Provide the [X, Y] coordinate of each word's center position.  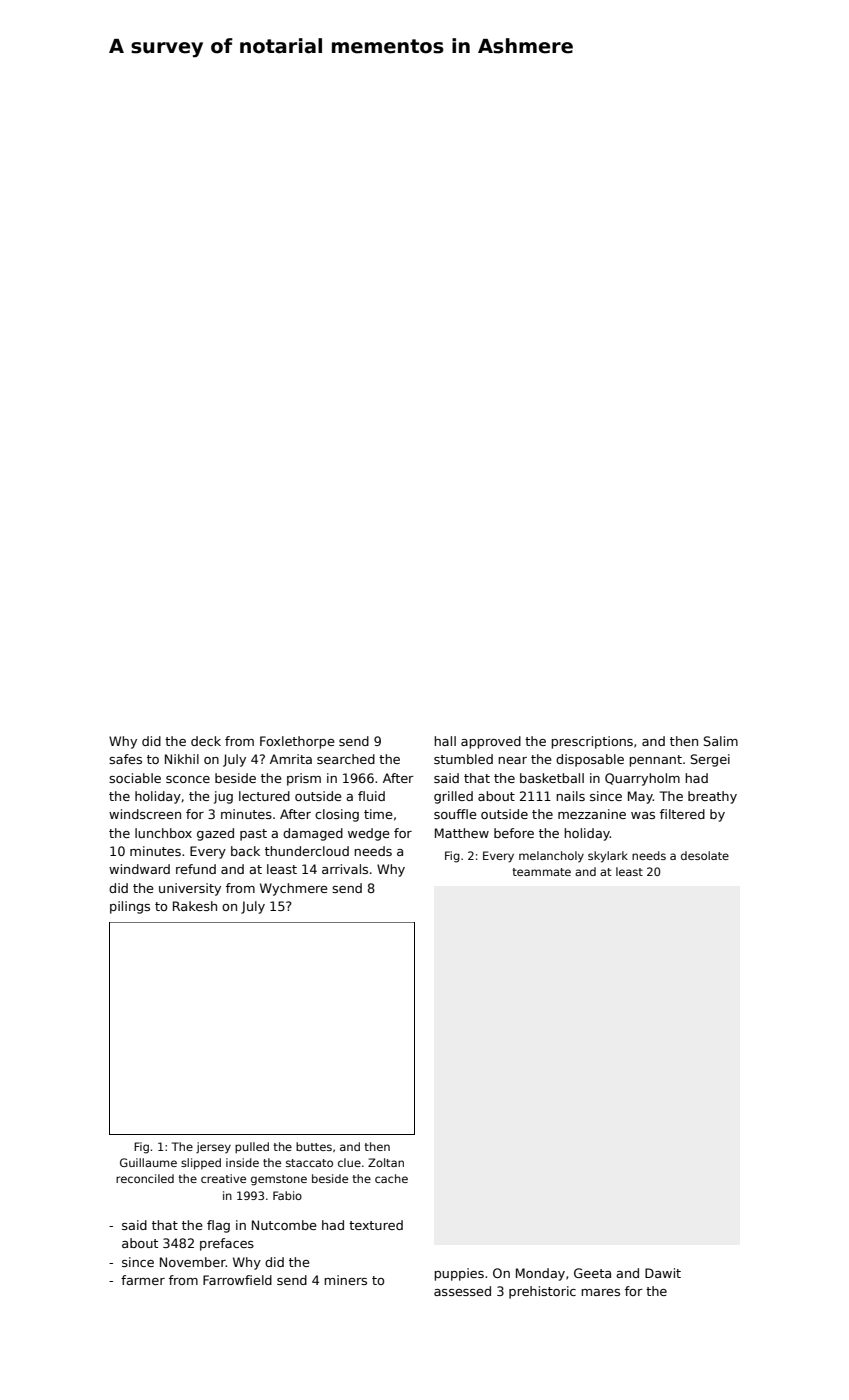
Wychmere [294, 889]
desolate [705, 855]
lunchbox [163, 833]
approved [491, 742]
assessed [462, 1291]
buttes [314, 1146]
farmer [143, 1280]
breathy [712, 797]
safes [125, 759]
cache [391, 1178]
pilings [130, 907]
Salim [721, 741]
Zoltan [386, 1162]
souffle [455, 814]
